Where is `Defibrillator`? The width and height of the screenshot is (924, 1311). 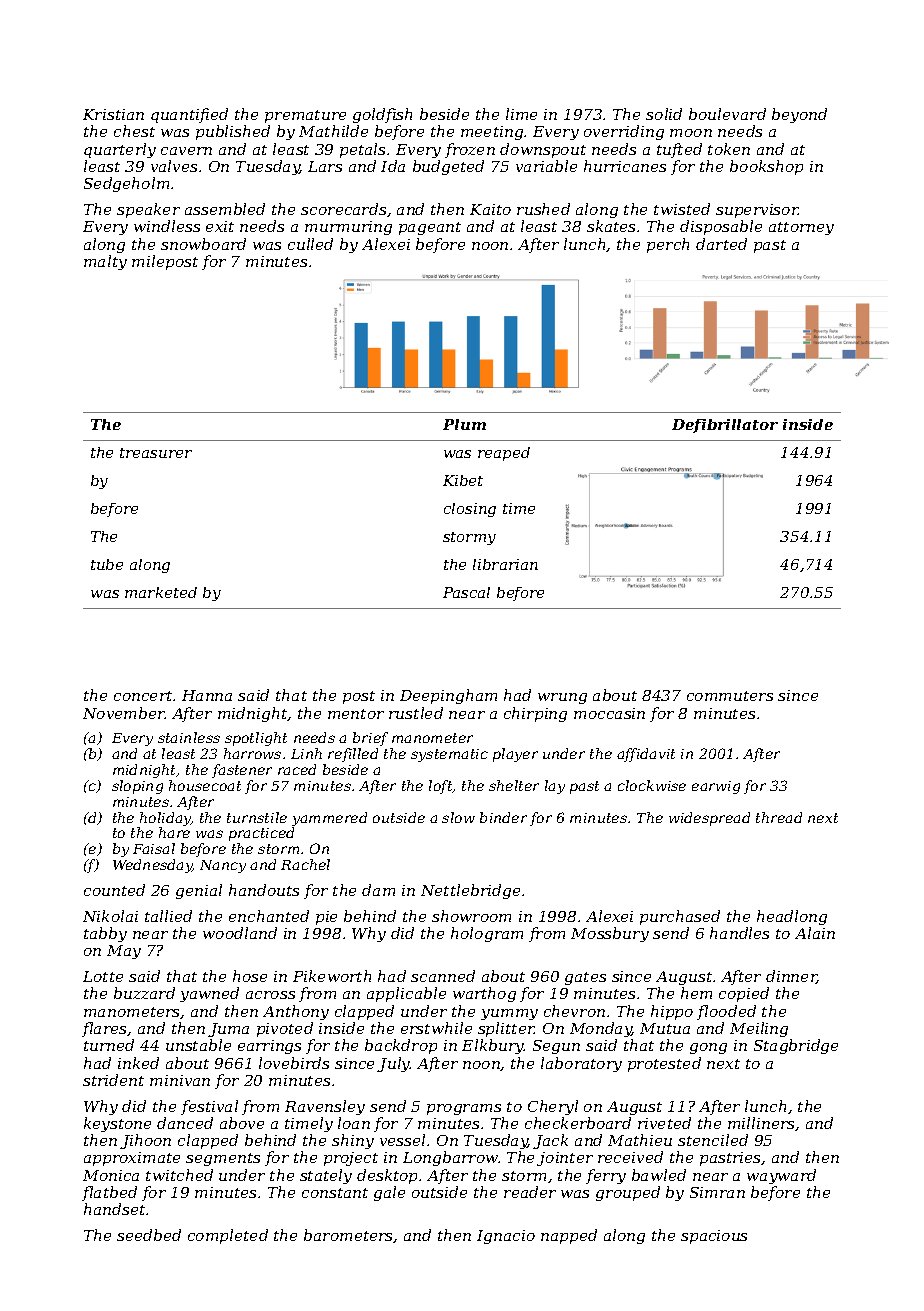
Defibrillator is located at coordinates (725, 426).
